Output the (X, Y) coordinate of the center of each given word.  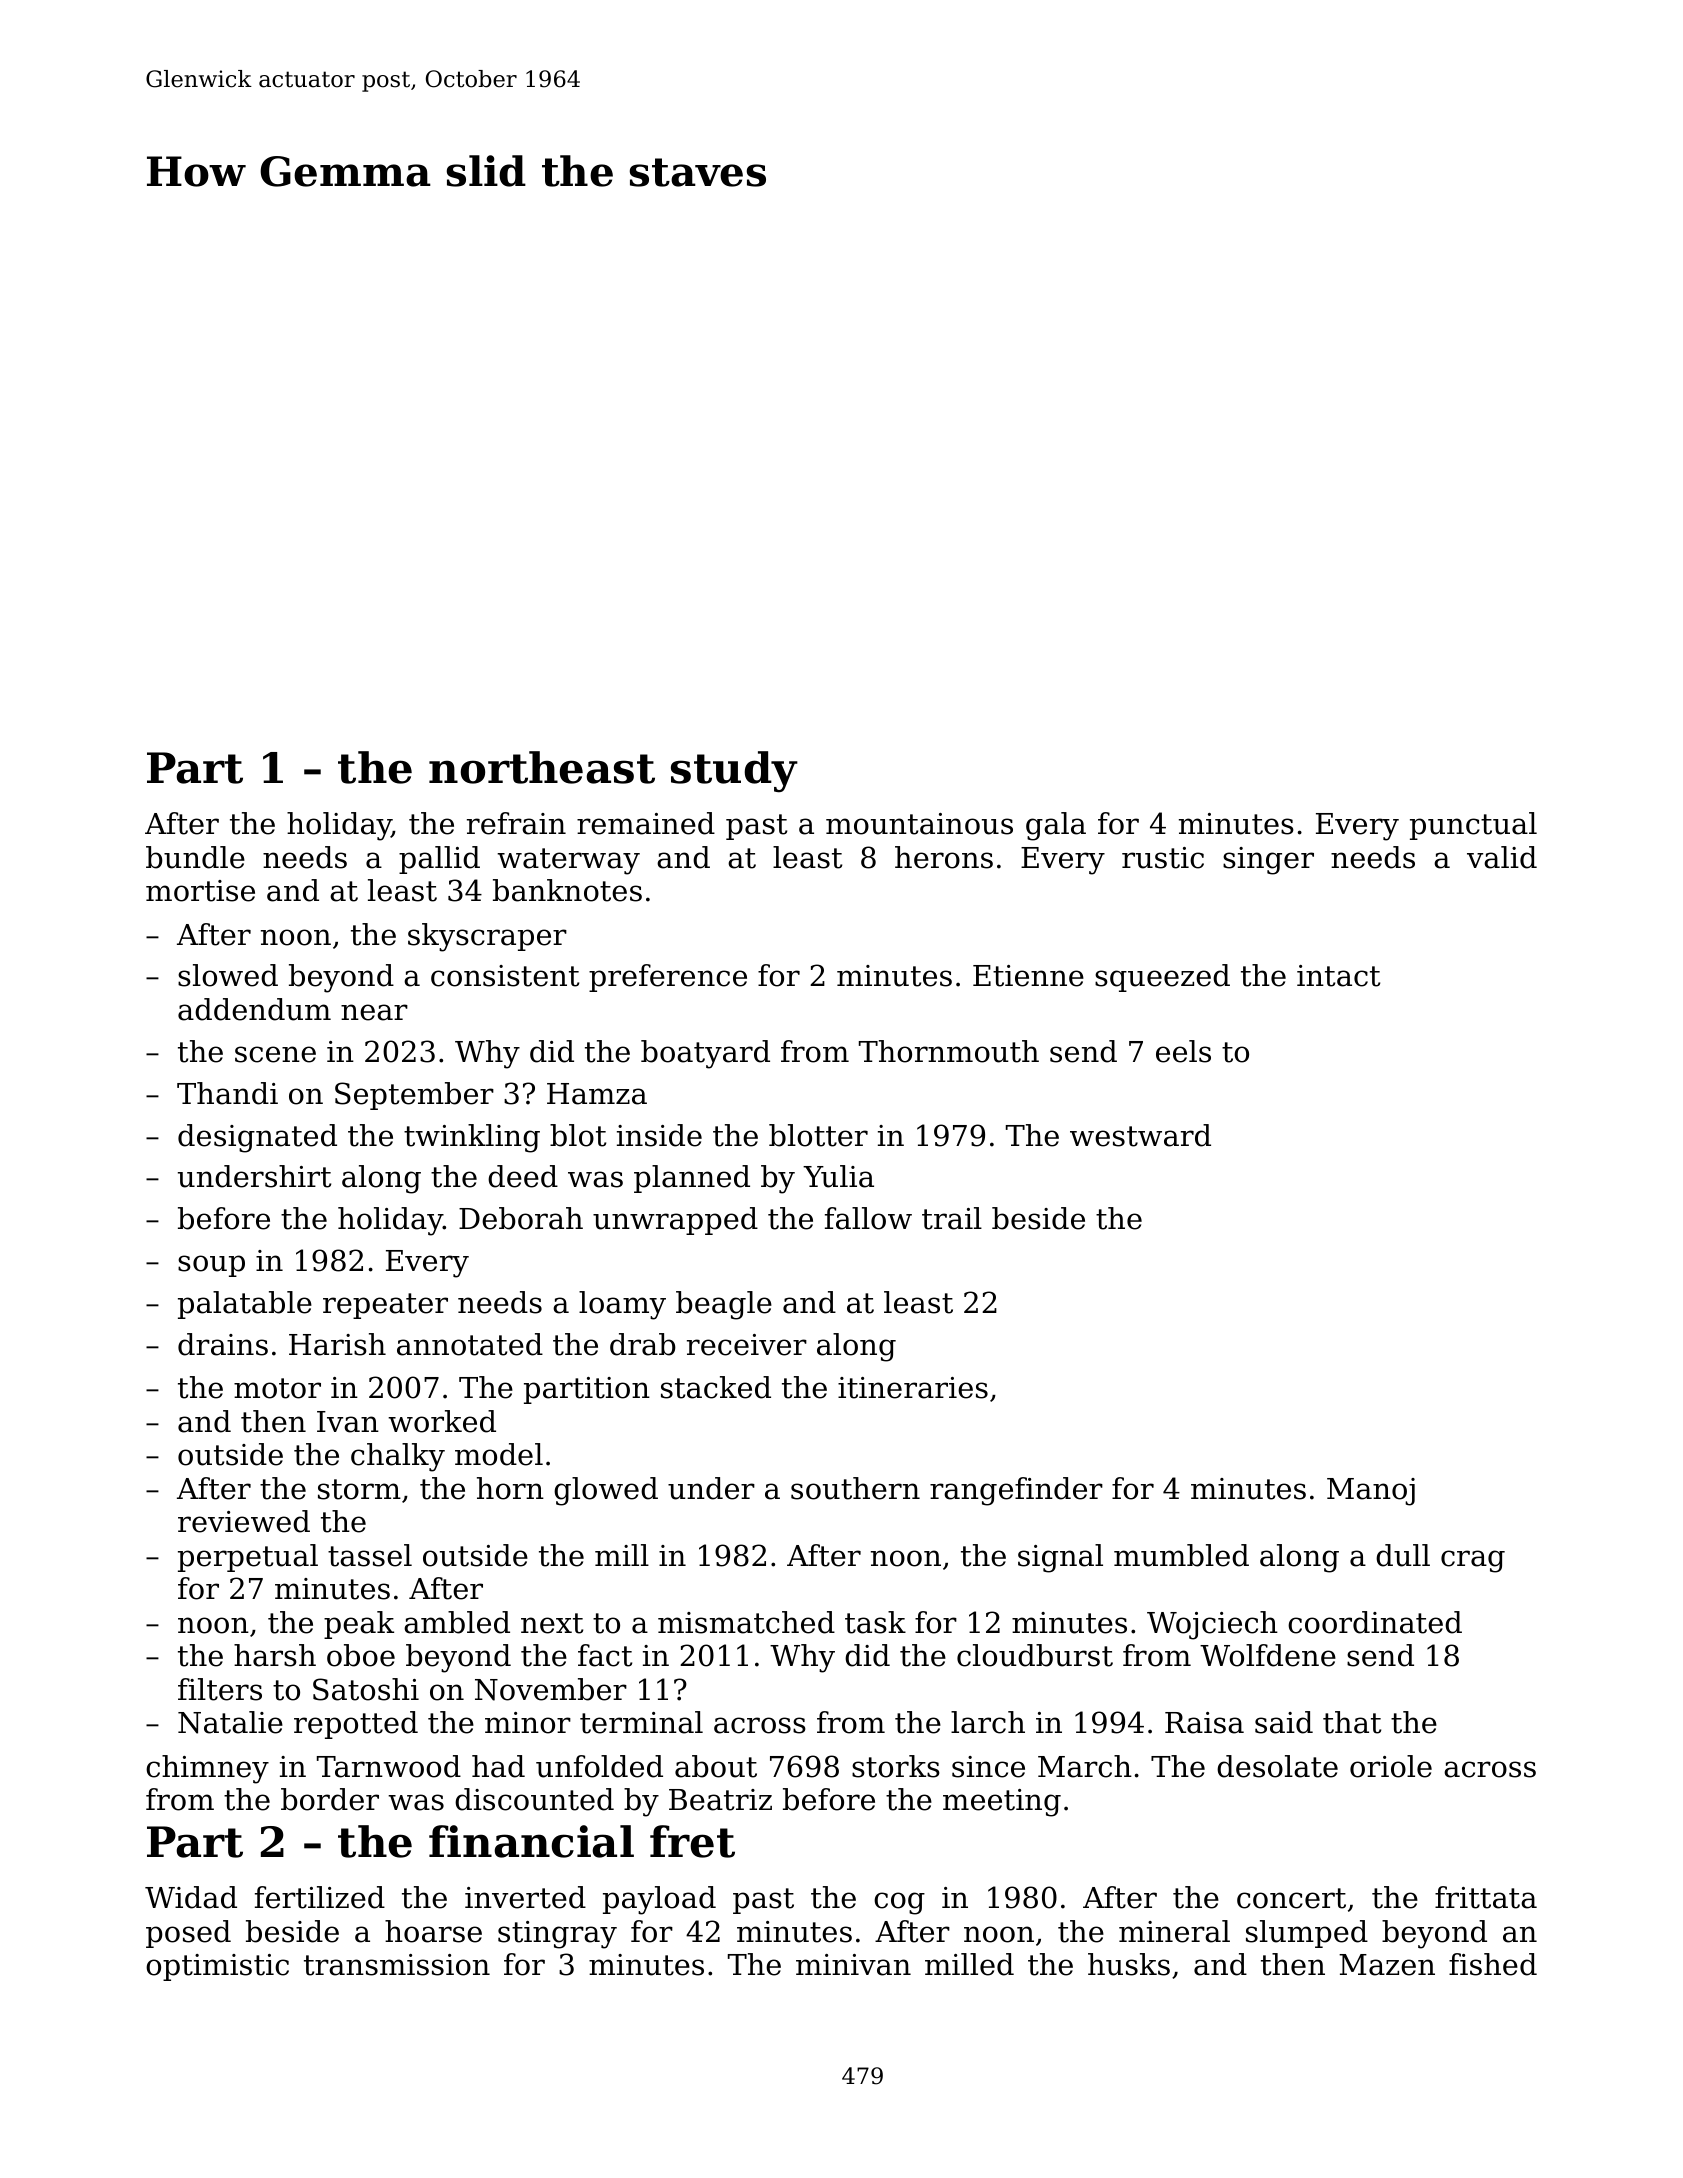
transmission (397, 1965)
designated (257, 1138)
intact (1338, 976)
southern (855, 1488)
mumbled (1181, 1555)
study (734, 772)
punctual (1473, 826)
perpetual (248, 1558)
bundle (195, 857)
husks (1129, 1964)
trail (952, 1218)
